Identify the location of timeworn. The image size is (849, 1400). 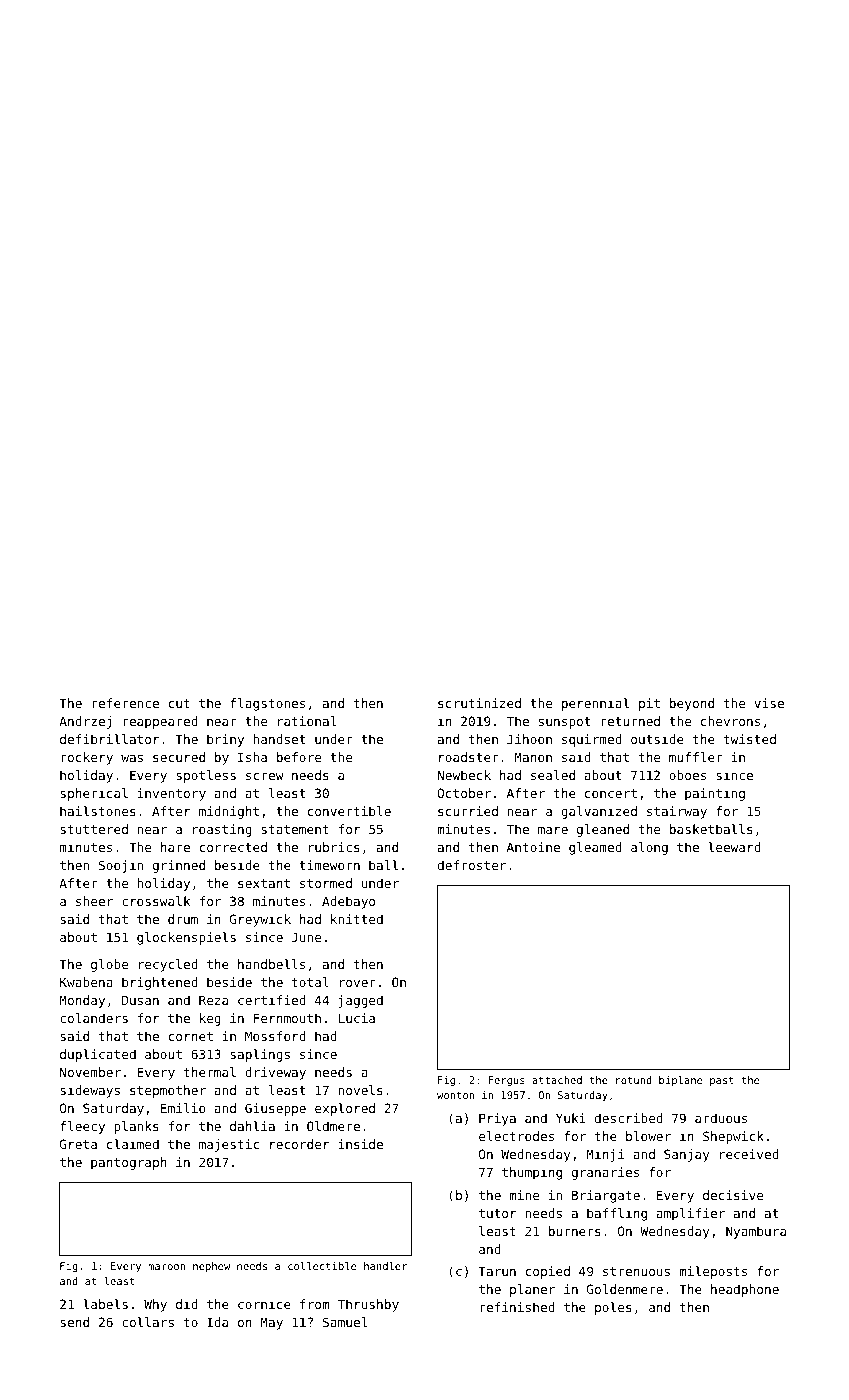
(329, 865).
